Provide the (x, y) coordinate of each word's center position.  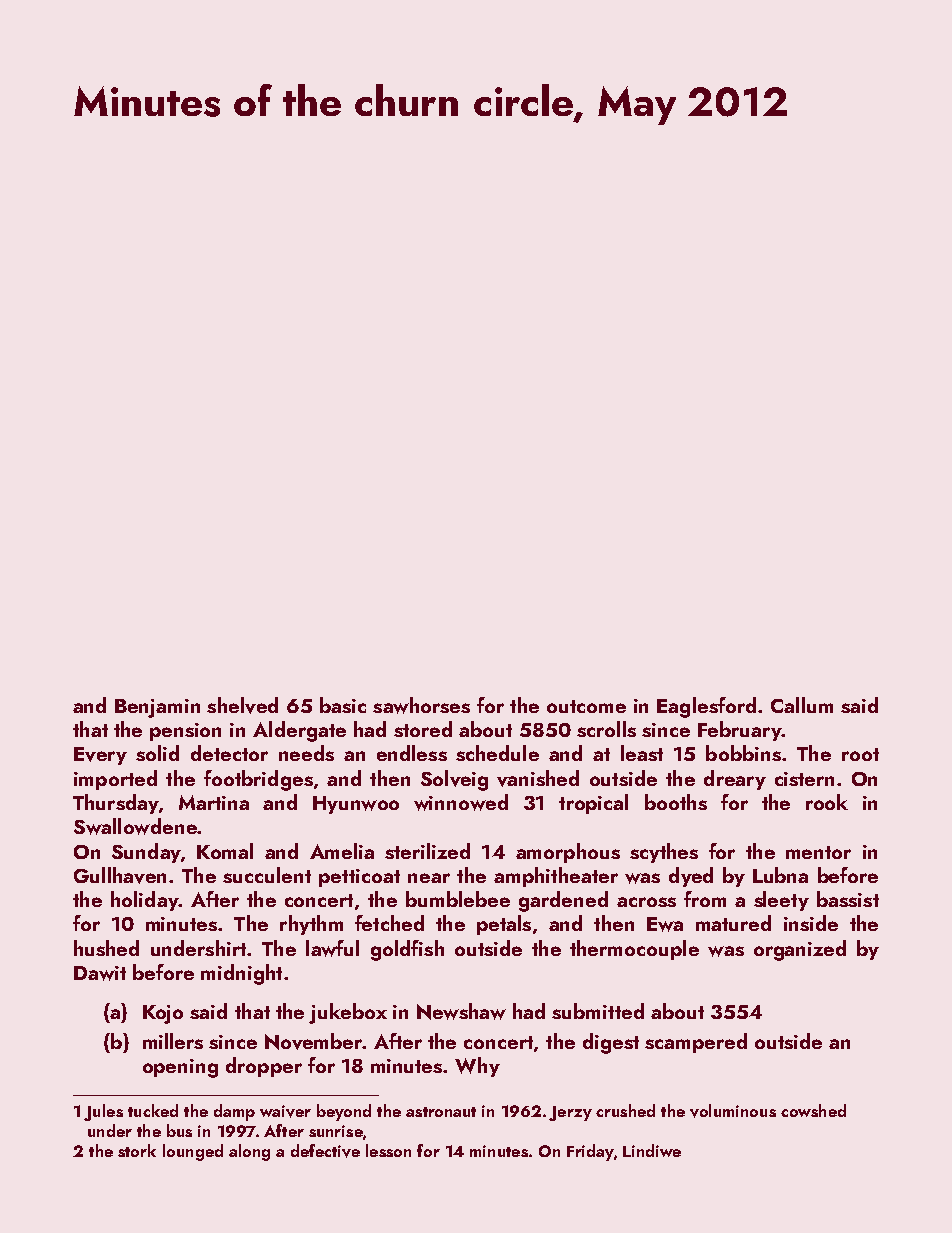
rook (827, 802)
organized (800, 950)
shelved (242, 705)
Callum (802, 705)
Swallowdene (135, 826)
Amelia (342, 851)
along (249, 1152)
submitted (598, 1011)
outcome (586, 706)
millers (173, 1041)
